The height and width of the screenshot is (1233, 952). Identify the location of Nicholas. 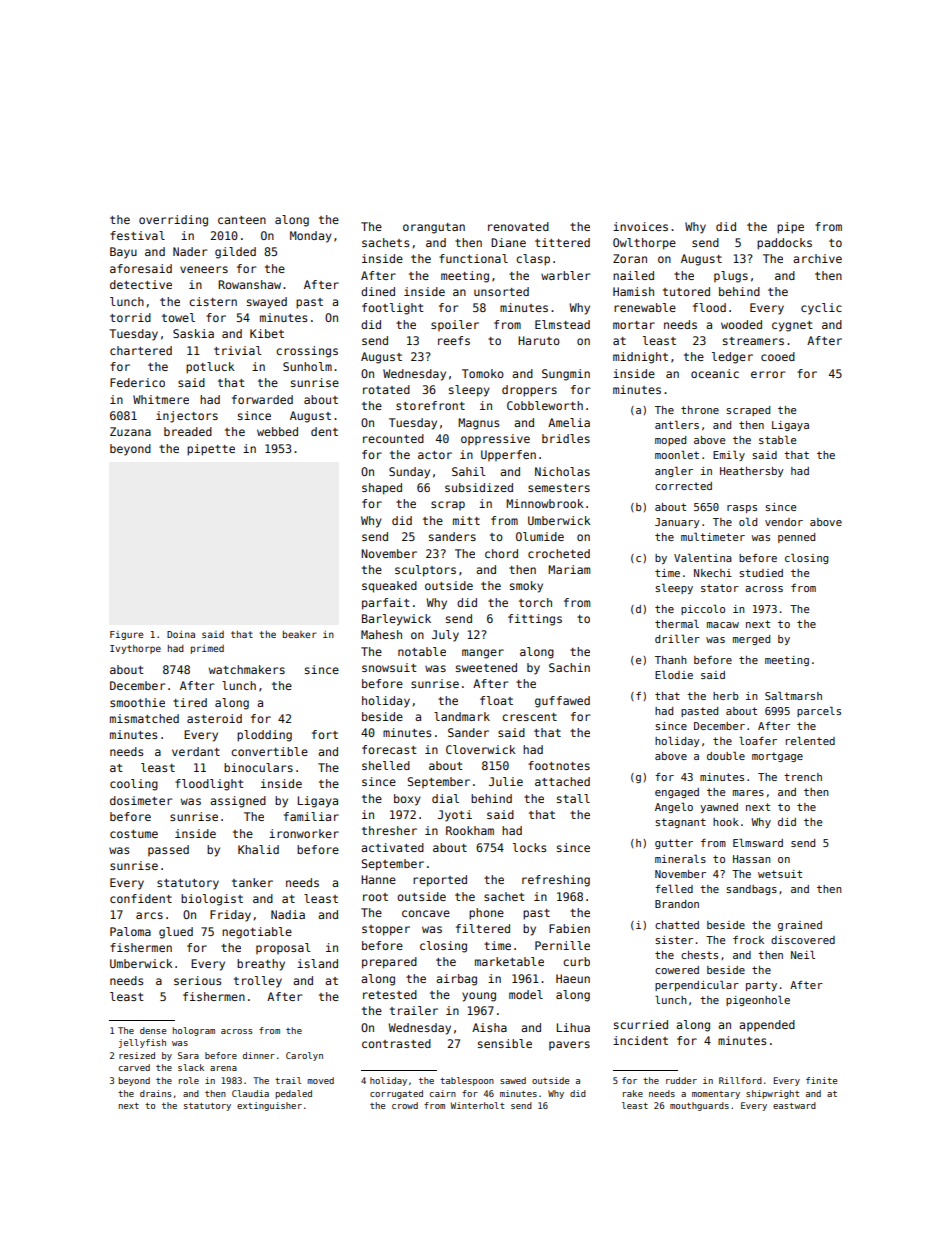
(562, 471).
